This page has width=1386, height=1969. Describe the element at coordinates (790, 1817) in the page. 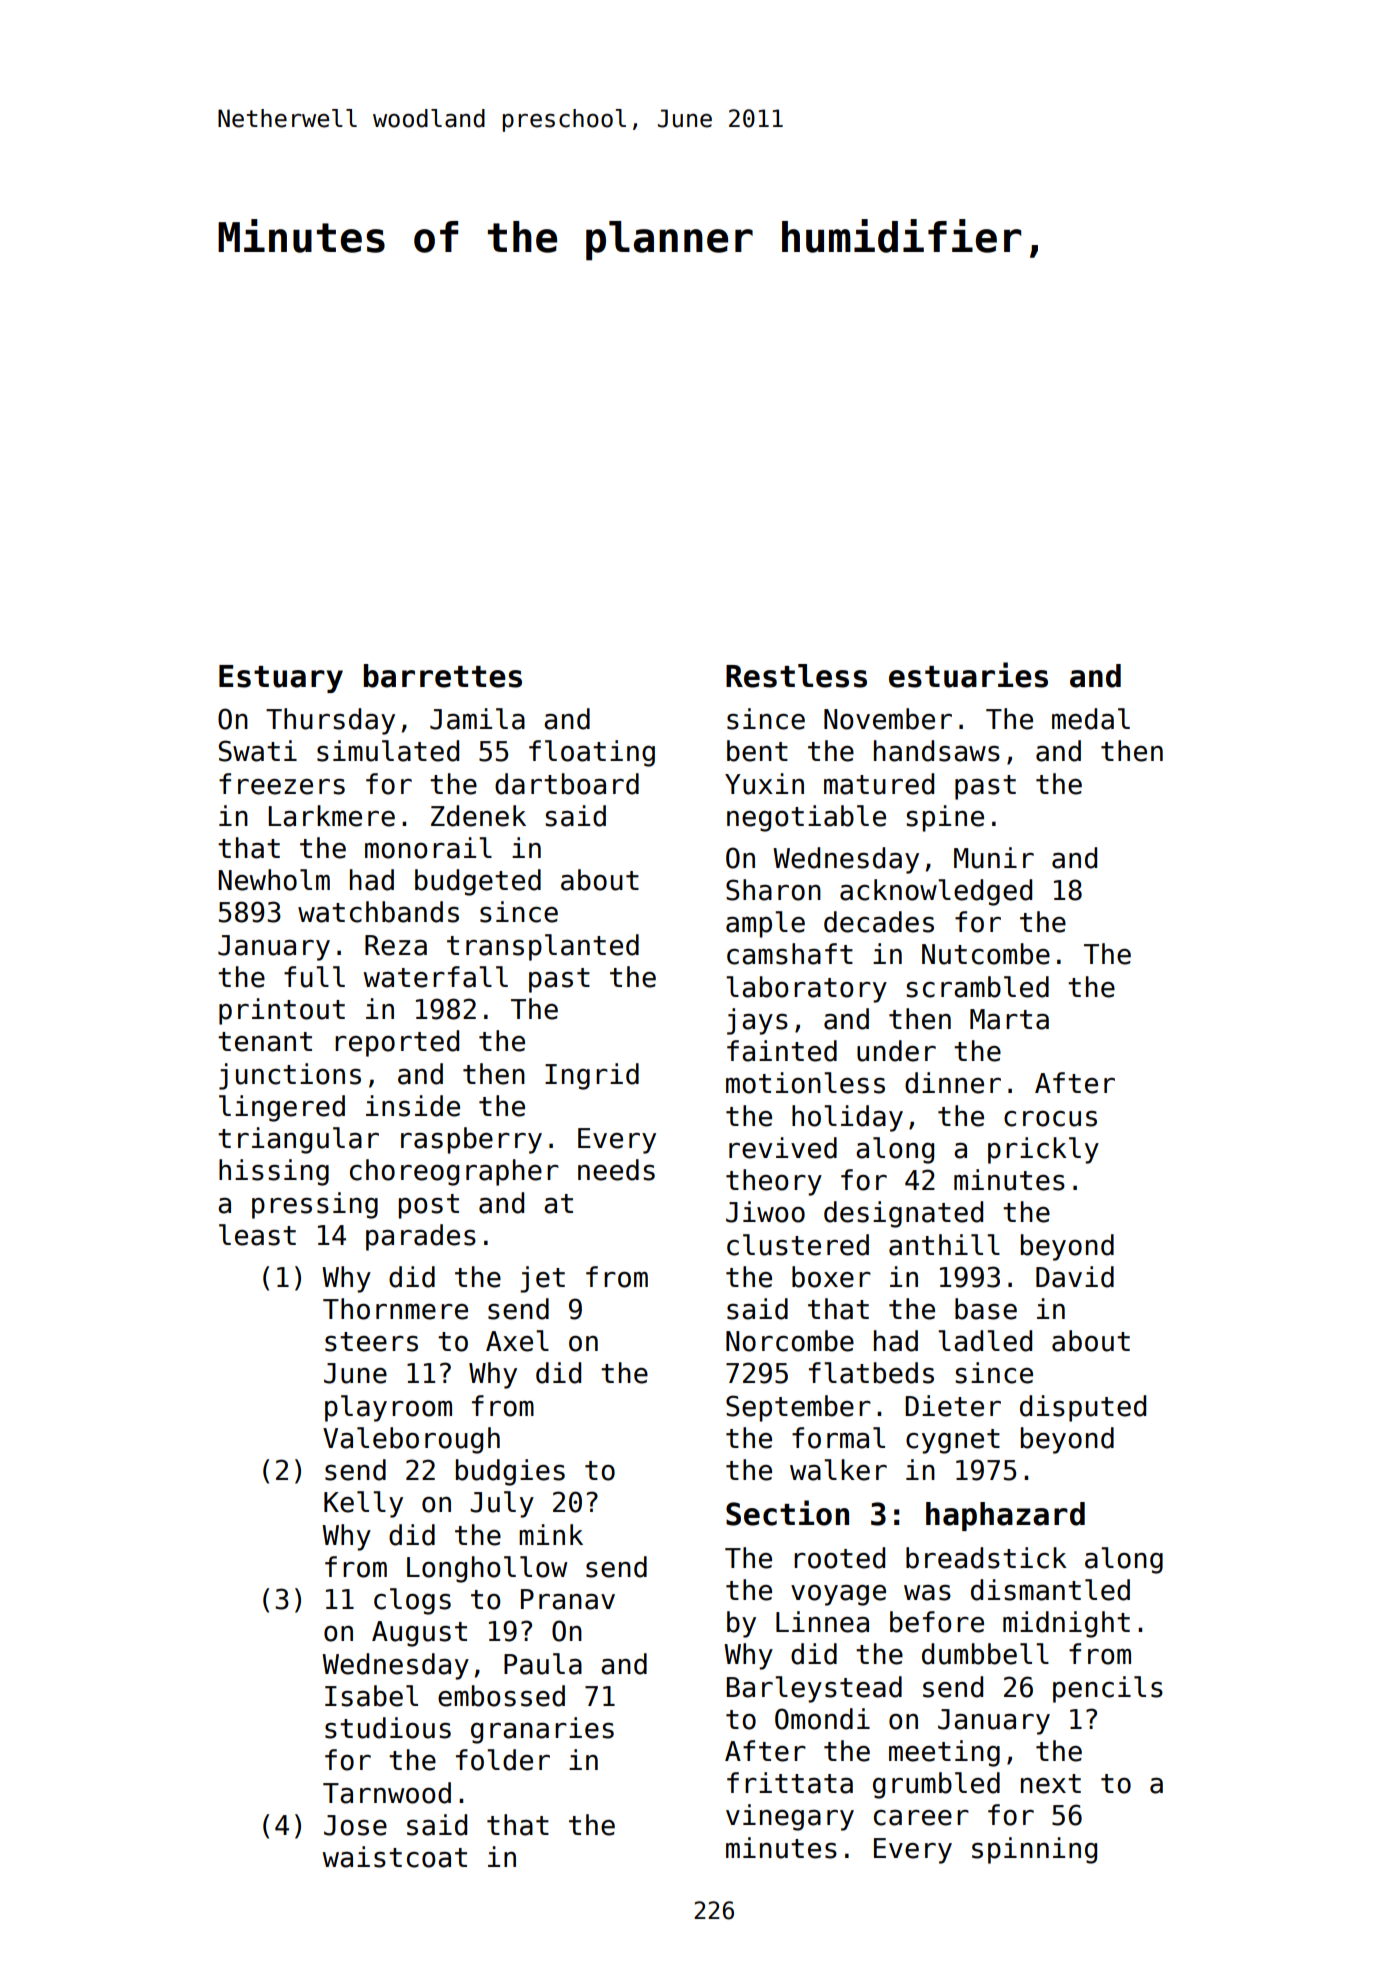

I see `vinegary` at that location.
